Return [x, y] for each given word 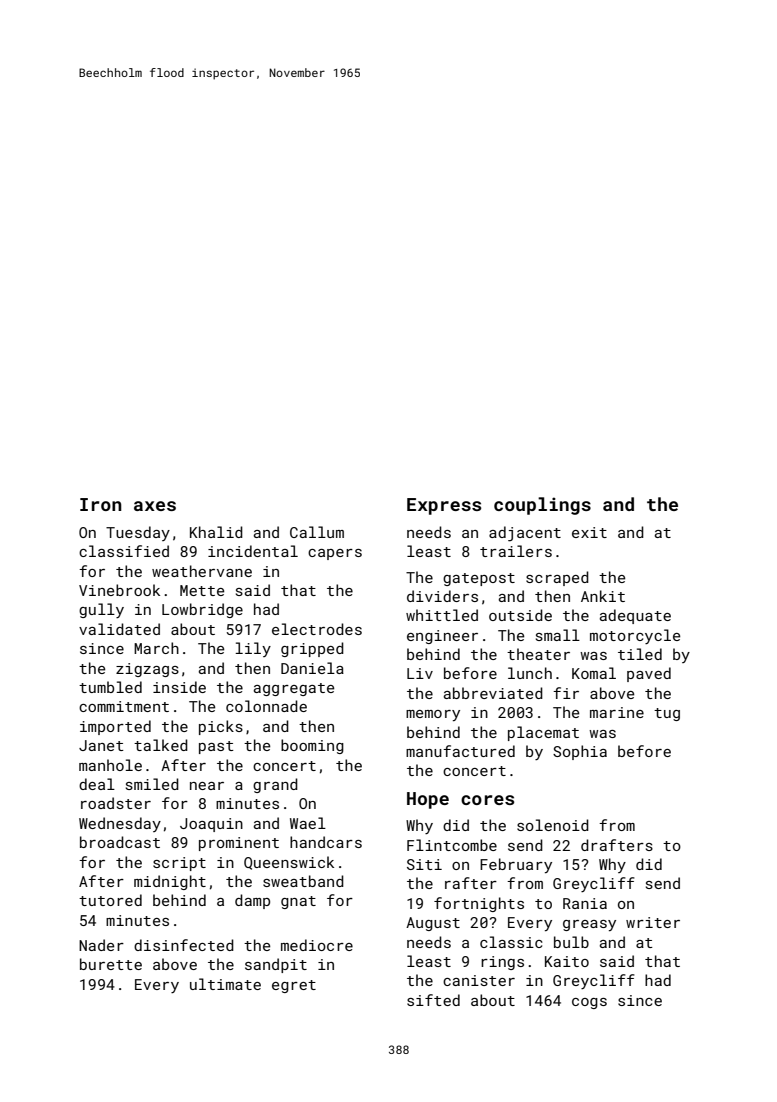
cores [487, 800]
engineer [442, 637]
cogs [589, 1003]
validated [119, 629]
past [216, 747]
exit [589, 532]
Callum [317, 532]
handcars [326, 842]
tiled [640, 654]
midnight [170, 882]
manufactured [460, 751]
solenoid [553, 825]
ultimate [225, 984]
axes [155, 506]
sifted [433, 1000]
